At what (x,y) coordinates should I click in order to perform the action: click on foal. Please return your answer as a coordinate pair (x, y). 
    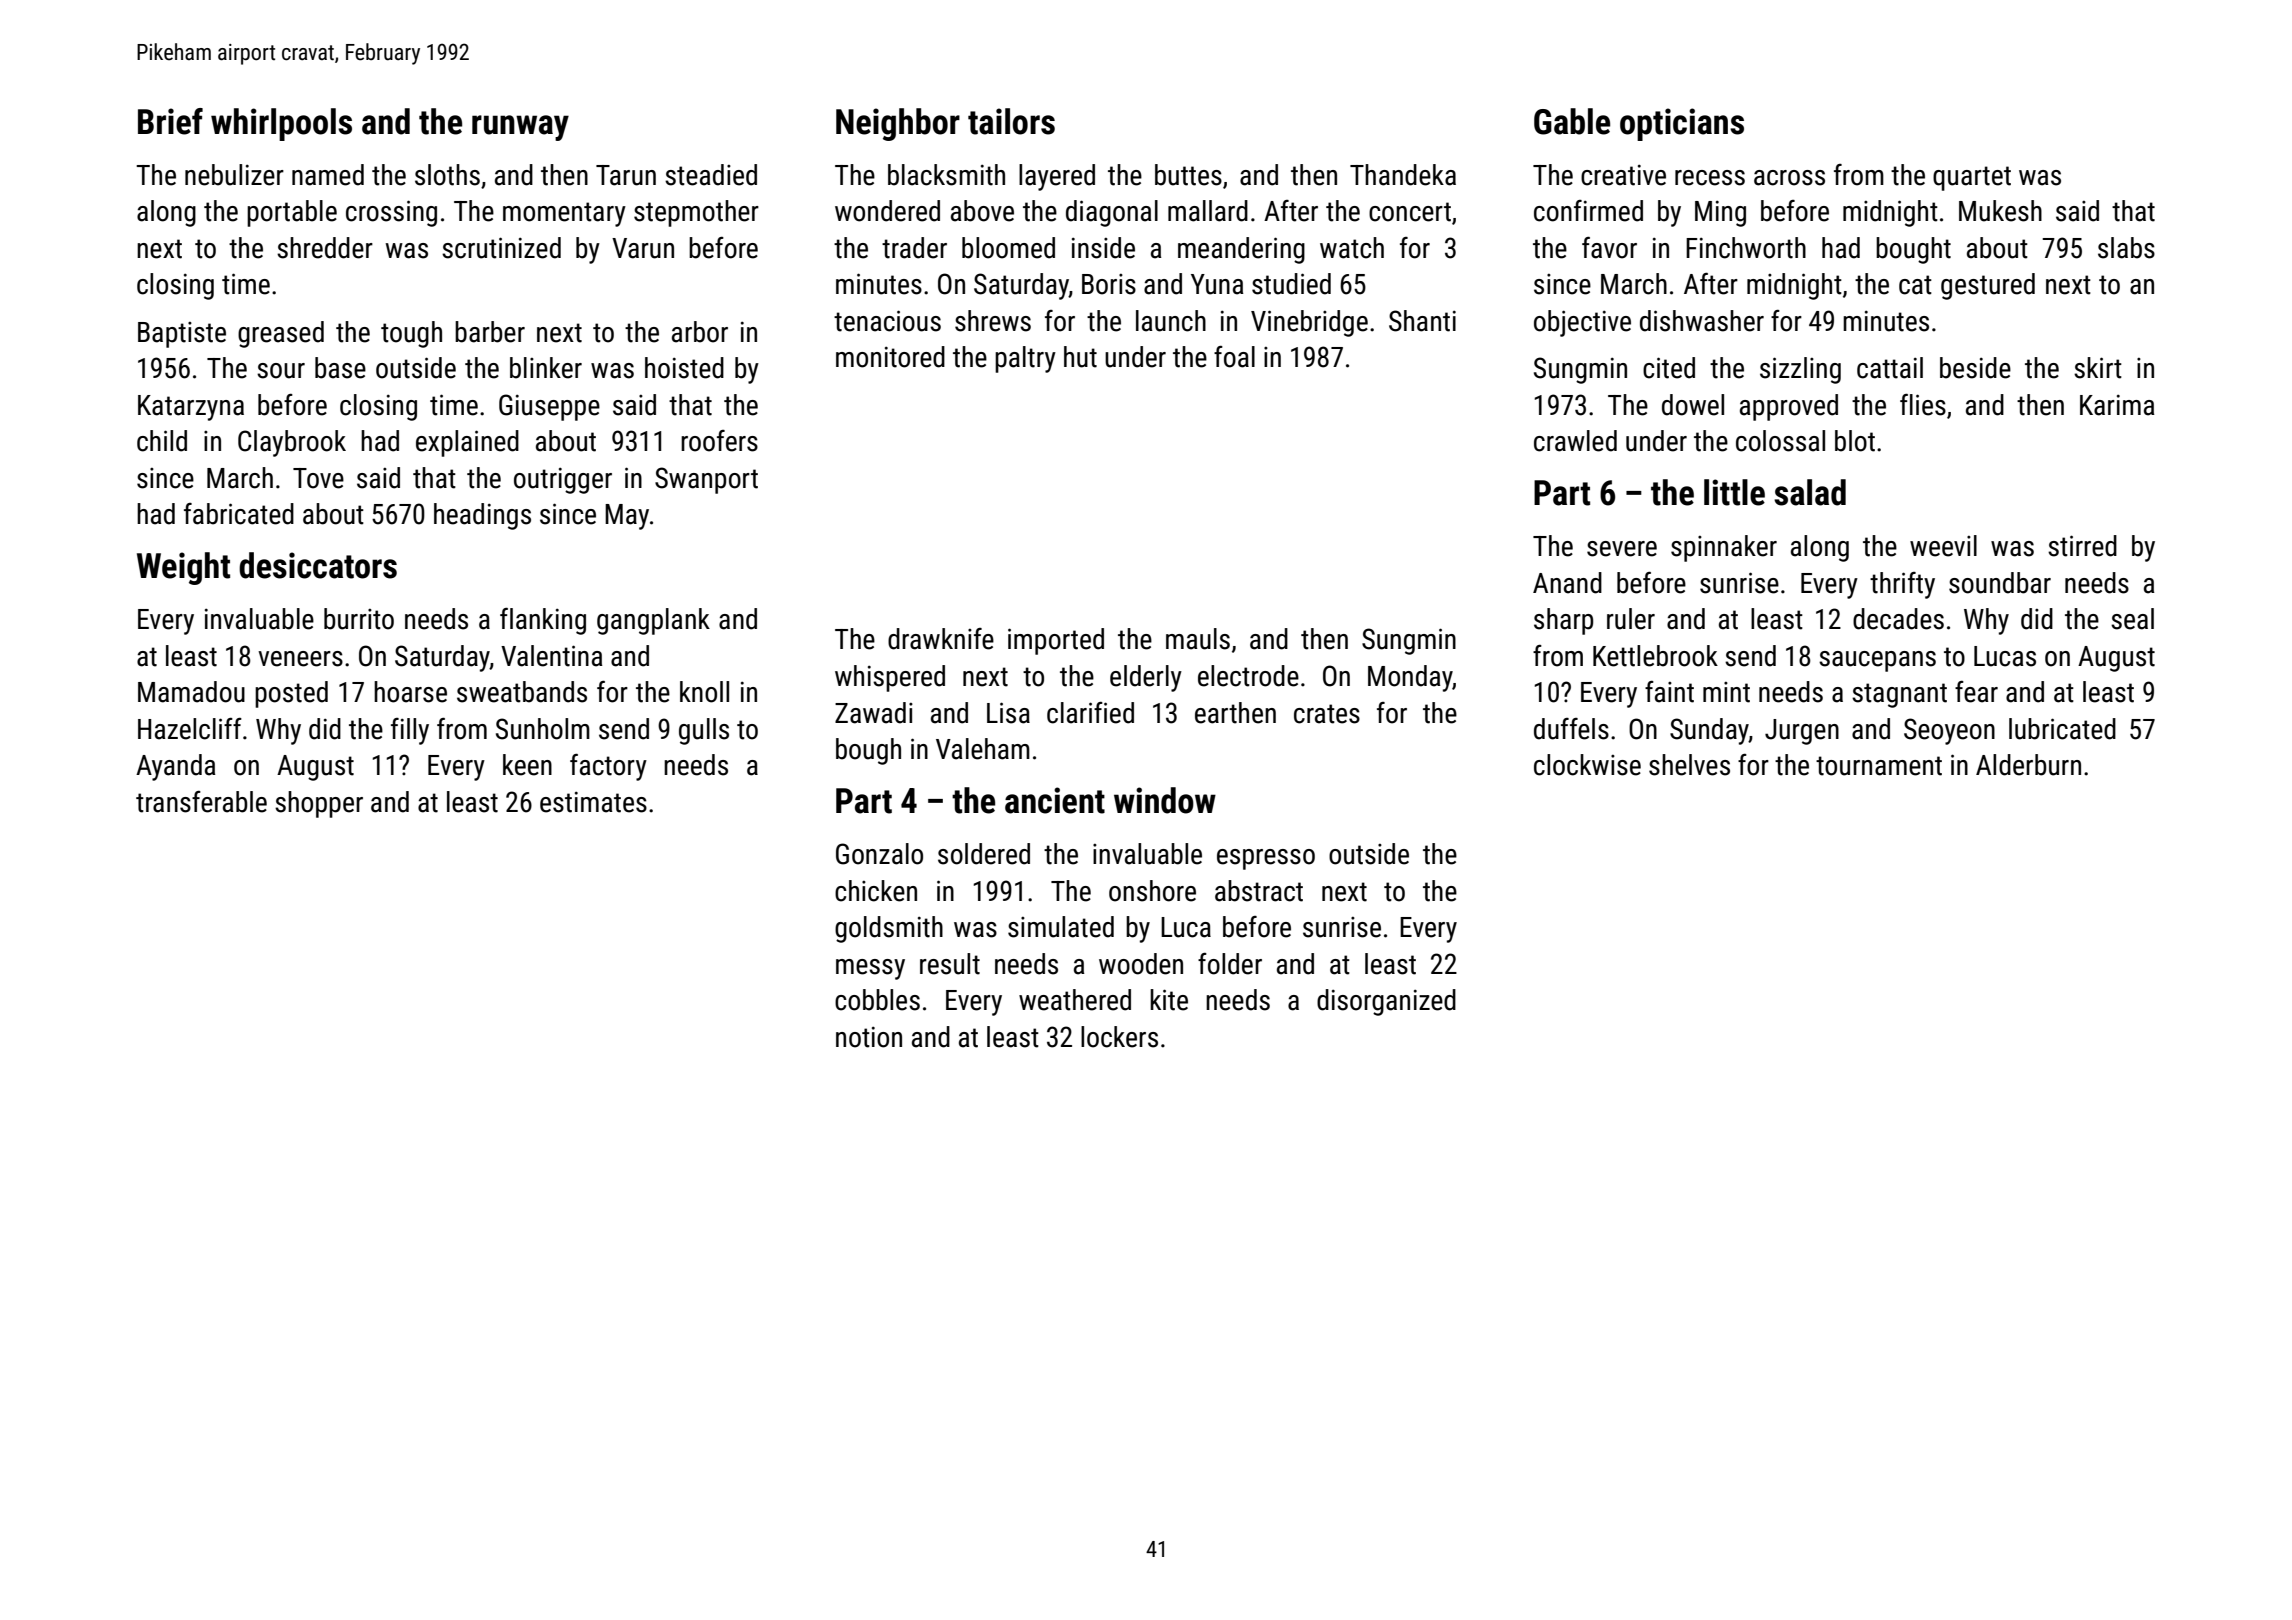
    Looking at the image, I should click on (1234, 357).
